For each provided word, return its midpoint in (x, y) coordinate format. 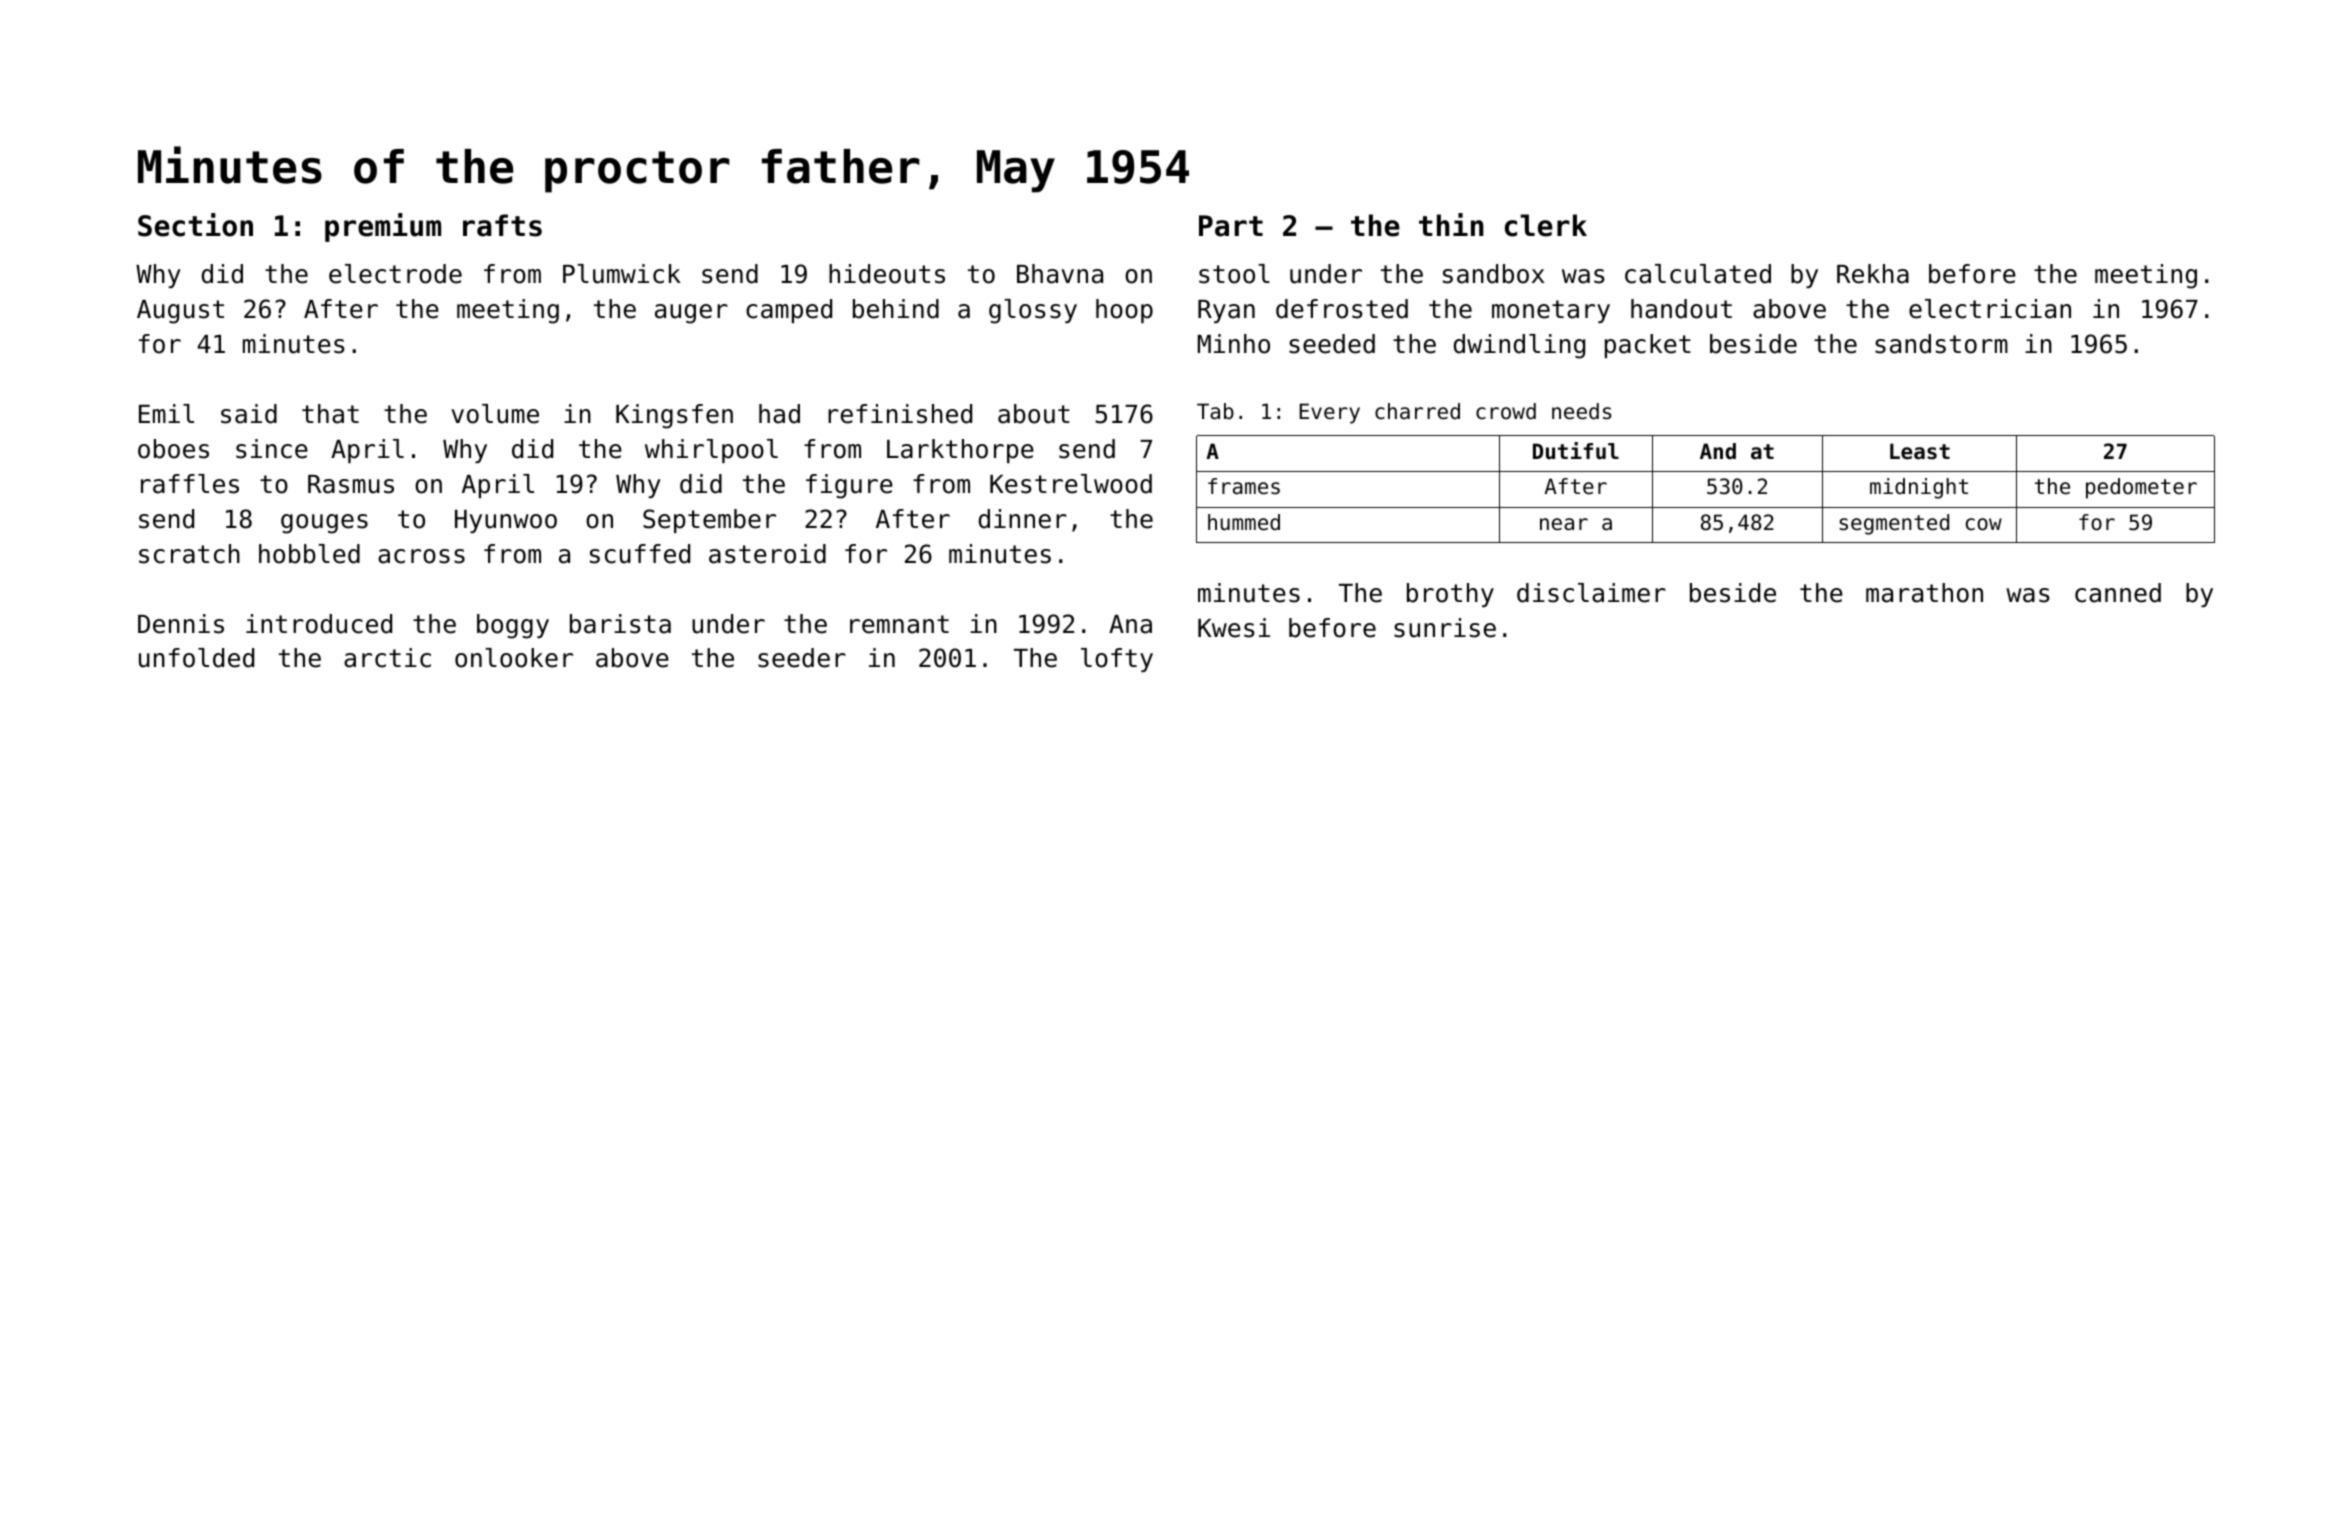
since (272, 449)
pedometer (2141, 488)
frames (1244, 486)
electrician (1990, 309)
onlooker (514, 658)
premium (383, 227)
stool (1234, 274)
